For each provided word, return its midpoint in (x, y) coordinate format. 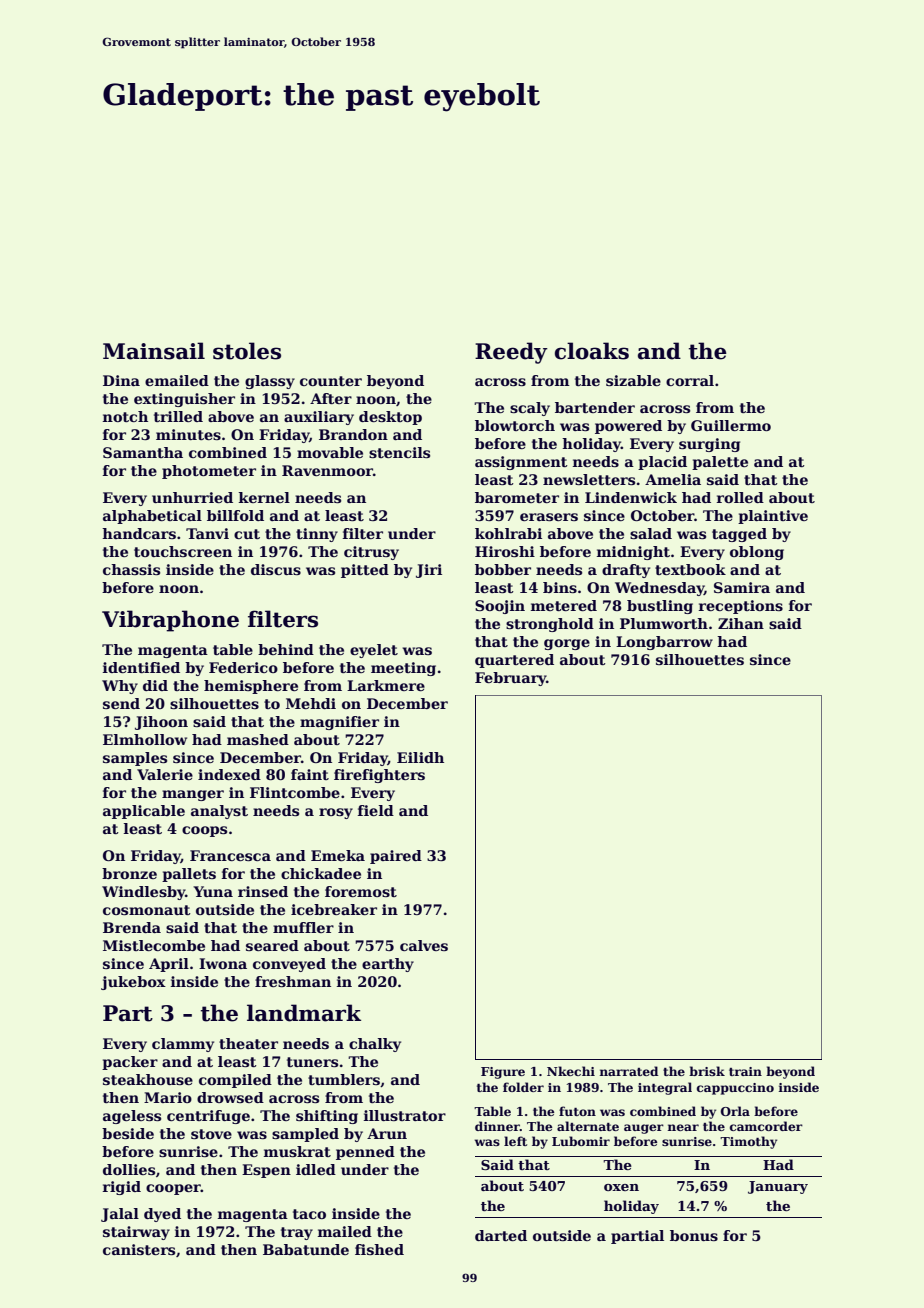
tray (297, 1233)
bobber (503, 569)
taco (309, 1214)
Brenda (132, 927)
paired (396, 857)
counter (331, 381)
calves (424, 945)
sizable (633, 380)
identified (141, 667)
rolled (740, 497)
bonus (694, 1235)
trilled (178, 416)
